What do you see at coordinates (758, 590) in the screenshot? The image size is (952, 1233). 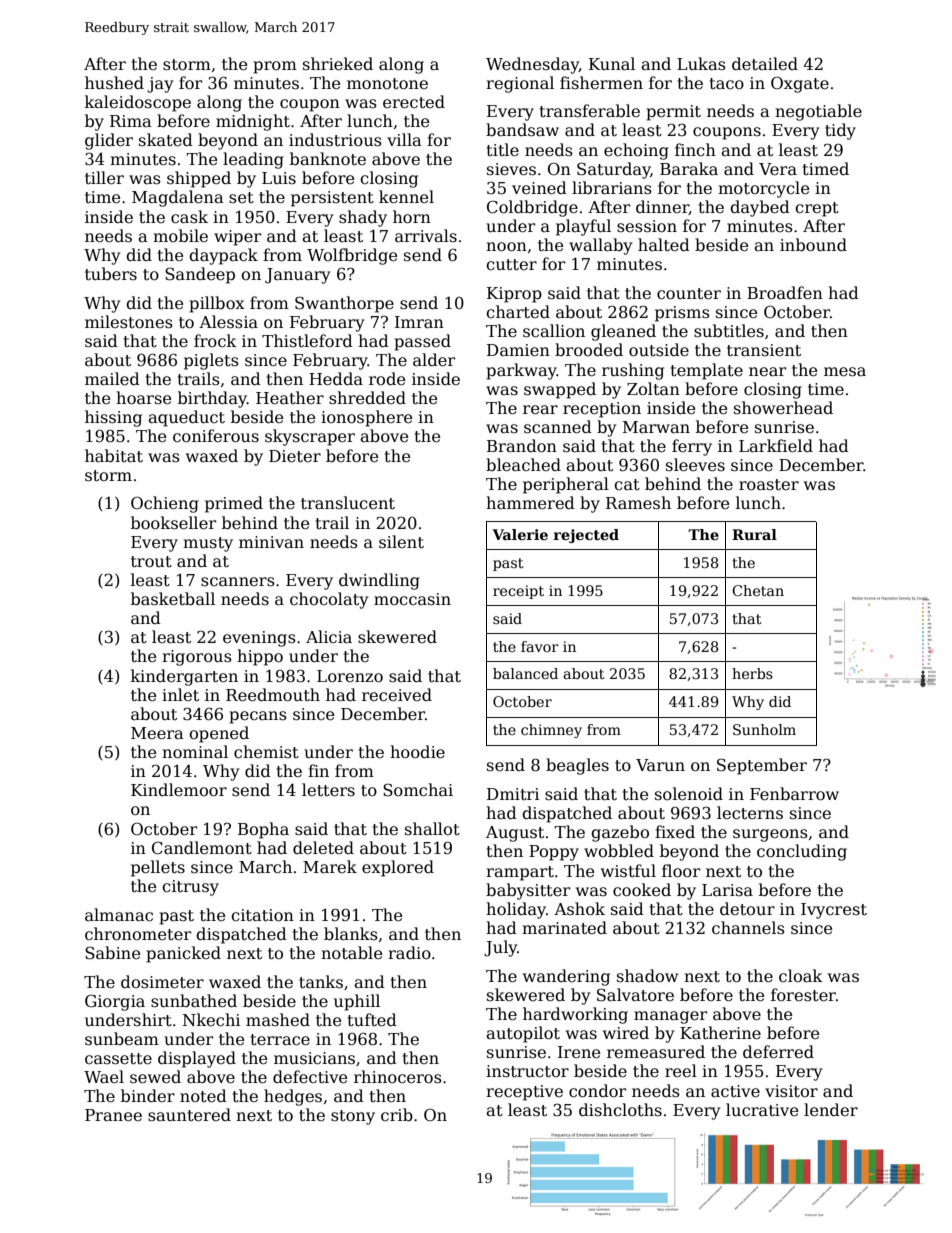 I see `Chetan` at bounding box center [758, 590].
